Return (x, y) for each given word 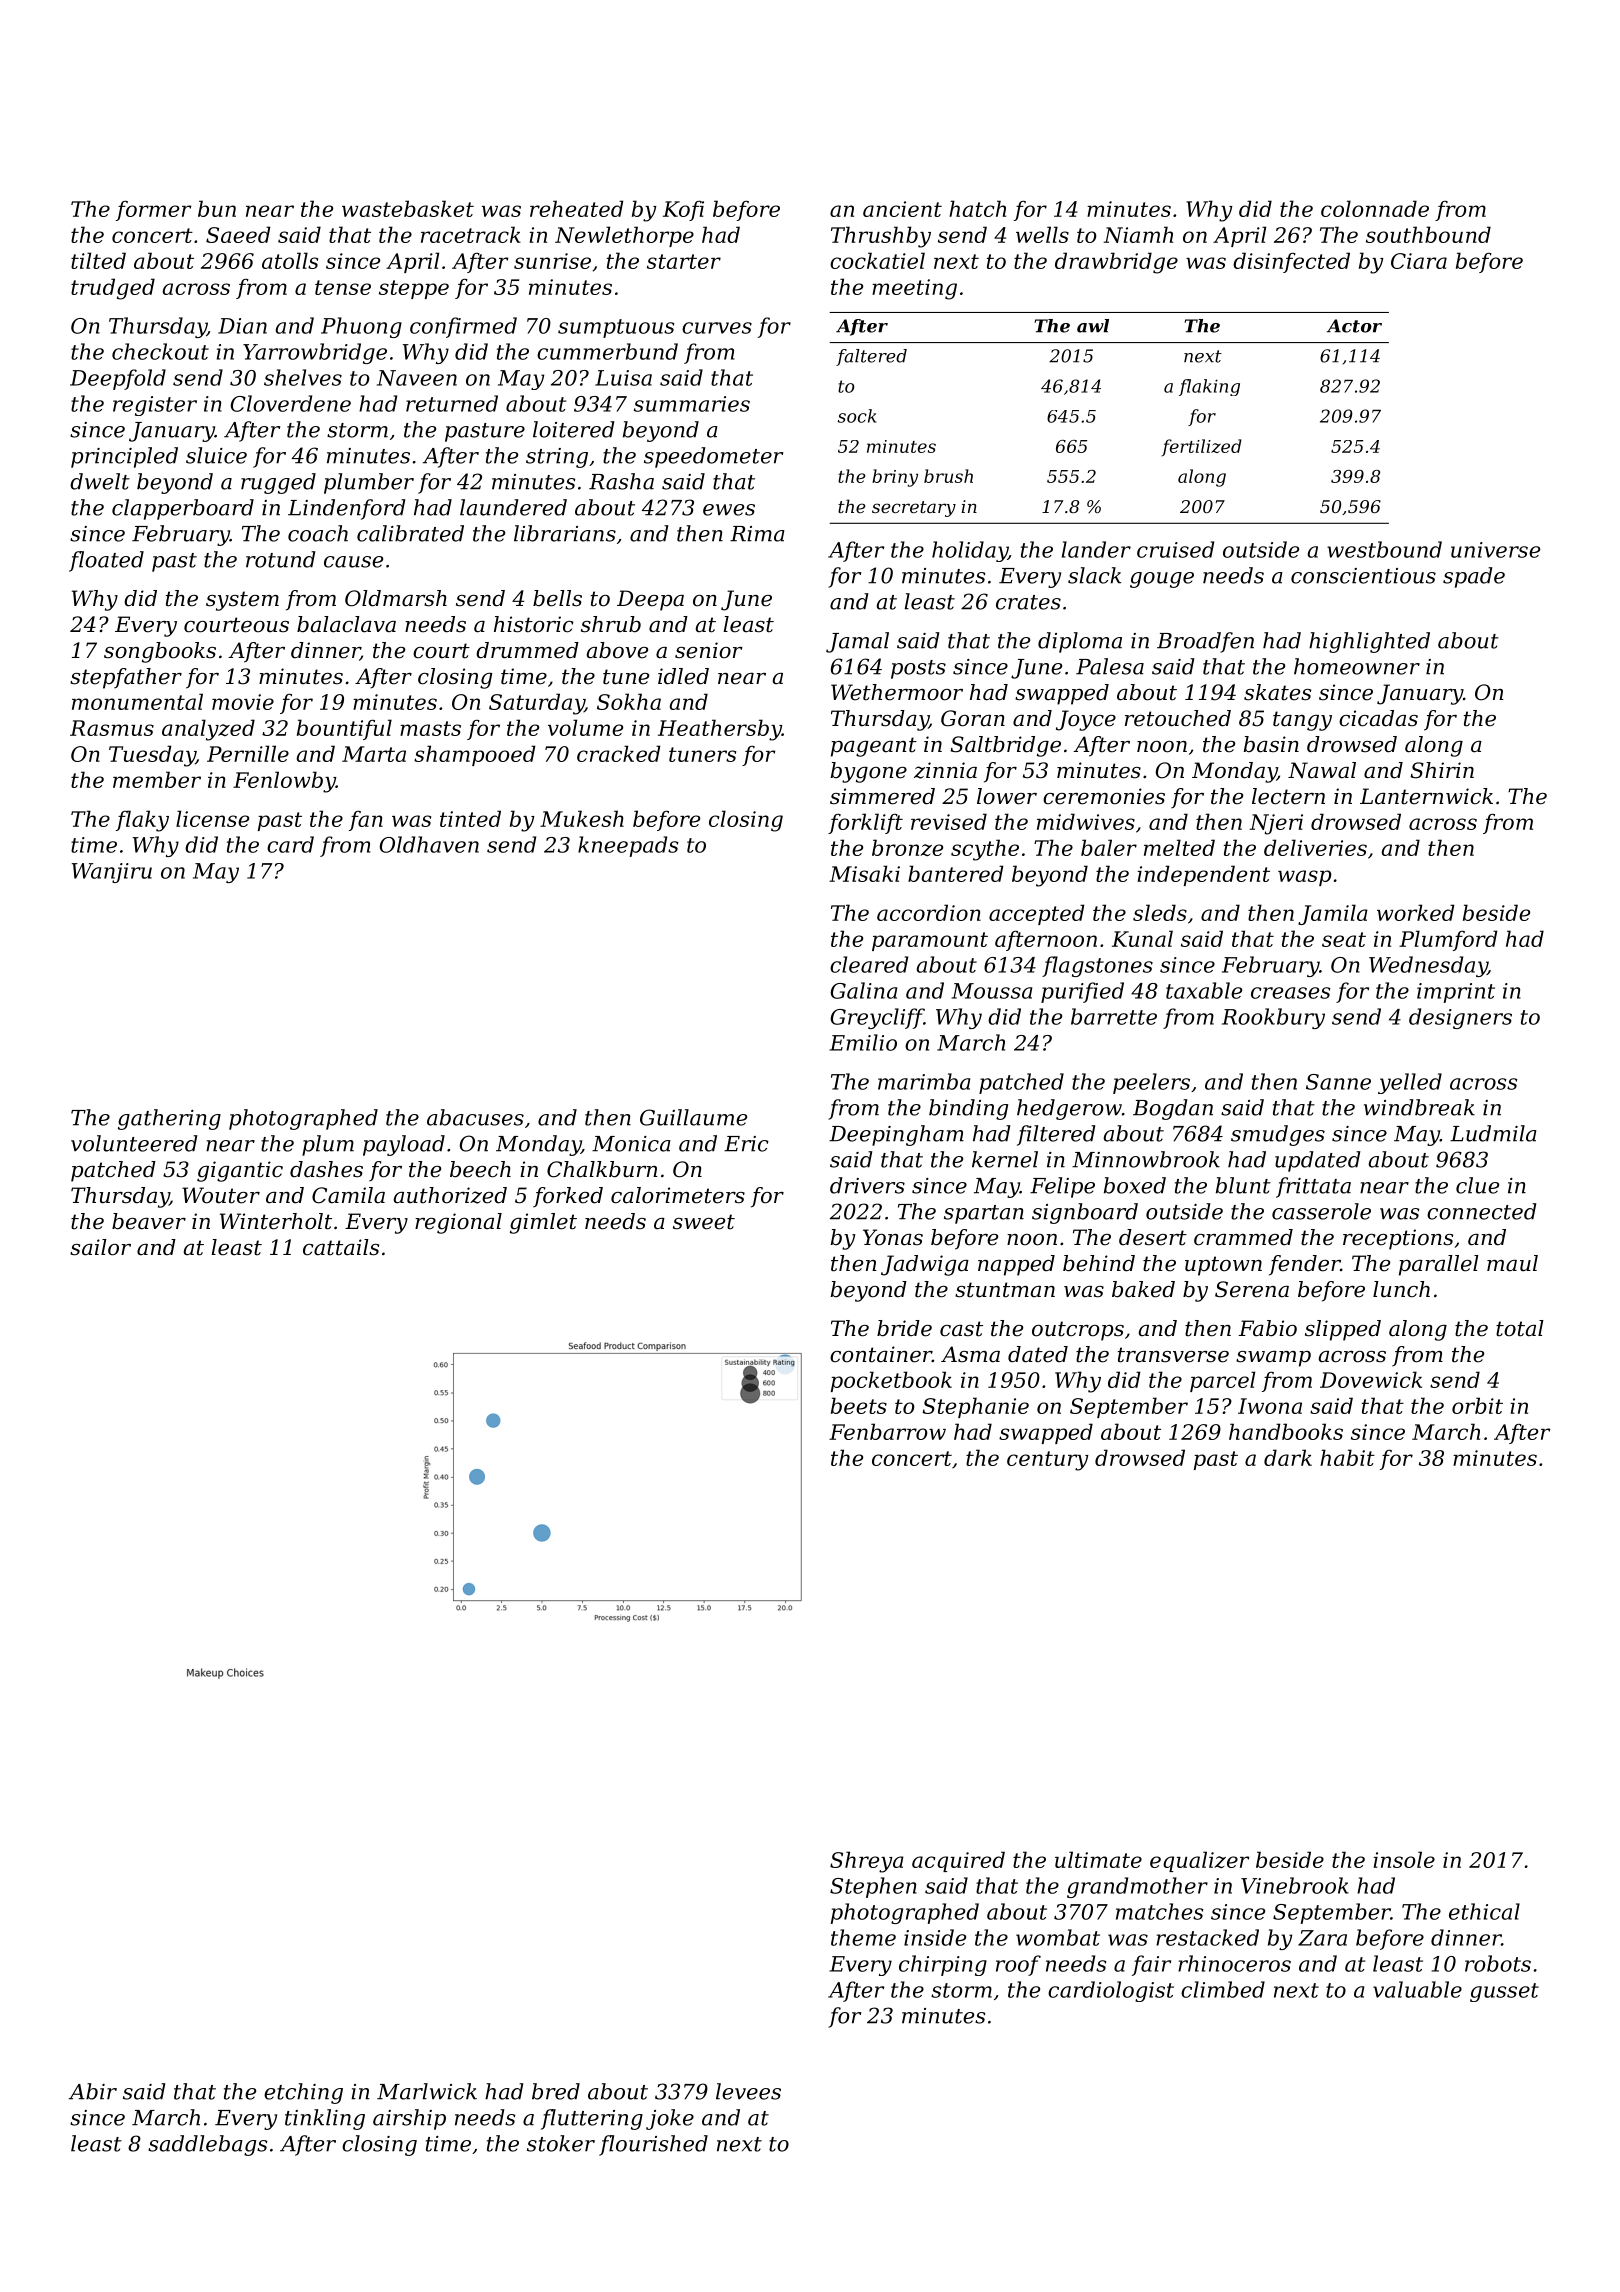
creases (1291, 993)
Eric (746, 1144)
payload (404, 1145)
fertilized (1202, 447)
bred (556, 2091)
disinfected (1291, 262)
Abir (93, 2091)
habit (1347, 1457)
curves (717, 328)
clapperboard (183, 509)
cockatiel (877, 260)
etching (303, 2093)
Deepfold (118, 379)
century (1048, 1461)
